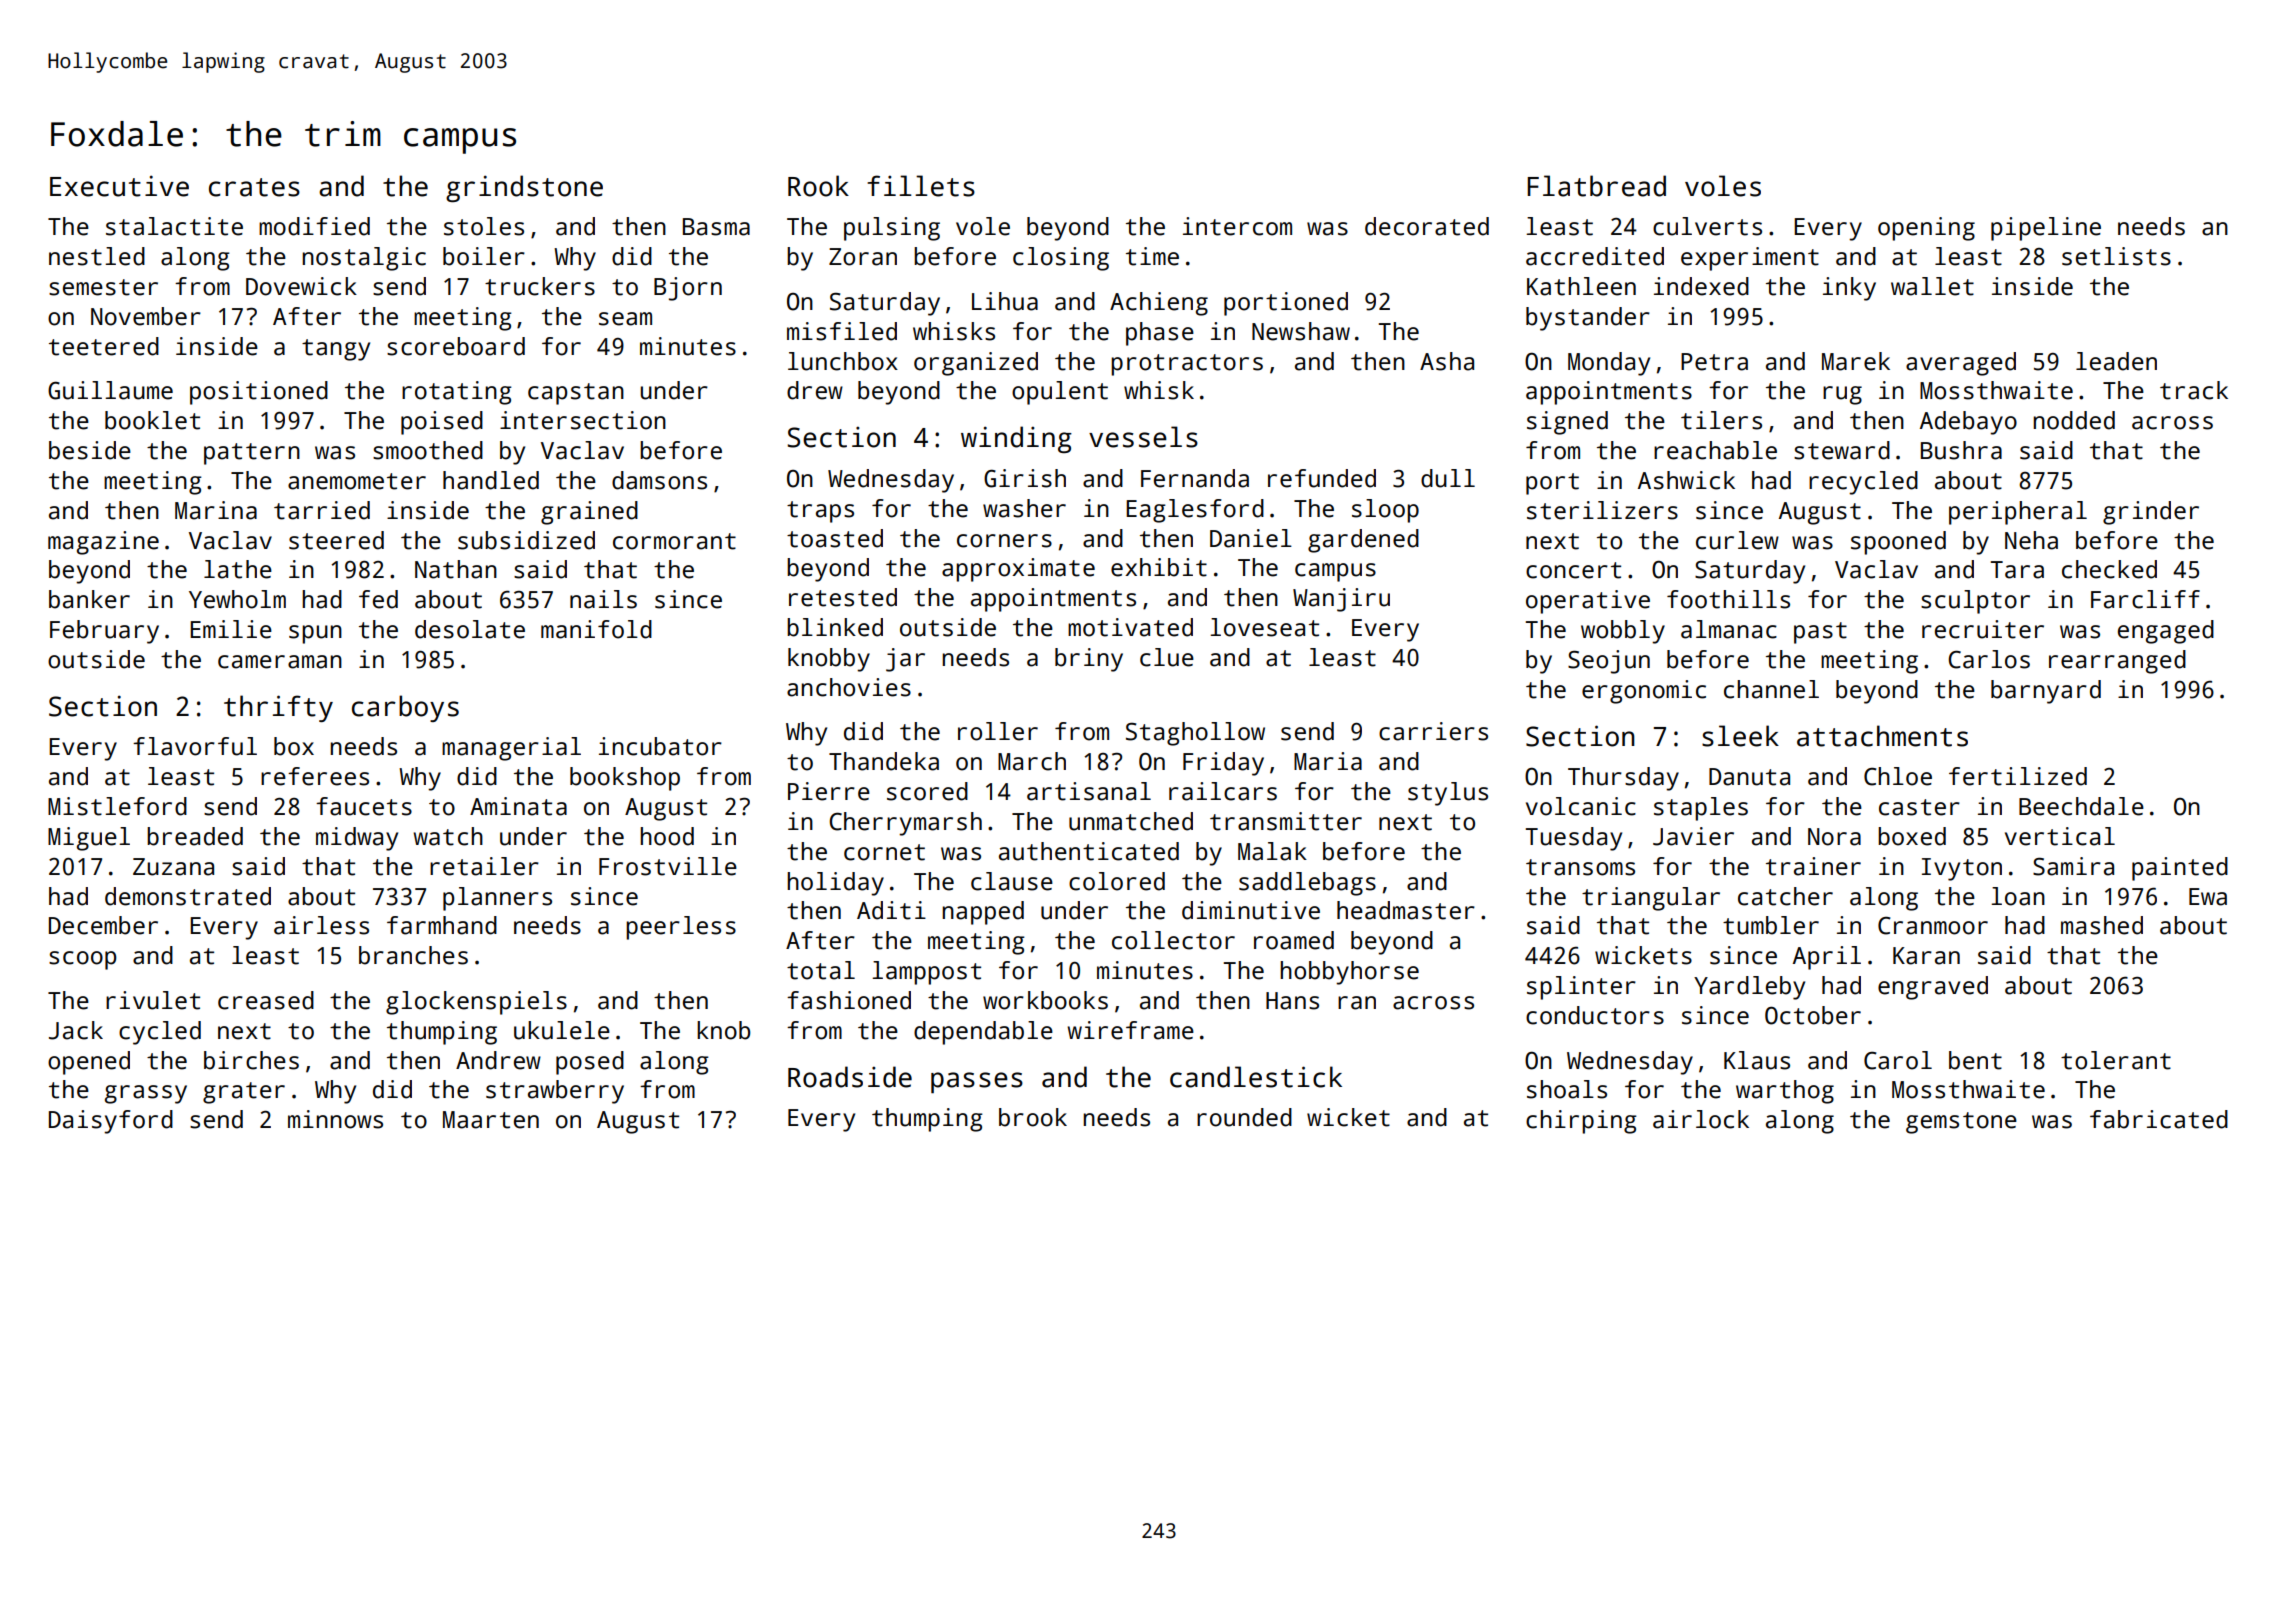  What do you see at coordinates (2081, 806) in the document?
I see `Beechdale` at bounding box center [2081, 806].
